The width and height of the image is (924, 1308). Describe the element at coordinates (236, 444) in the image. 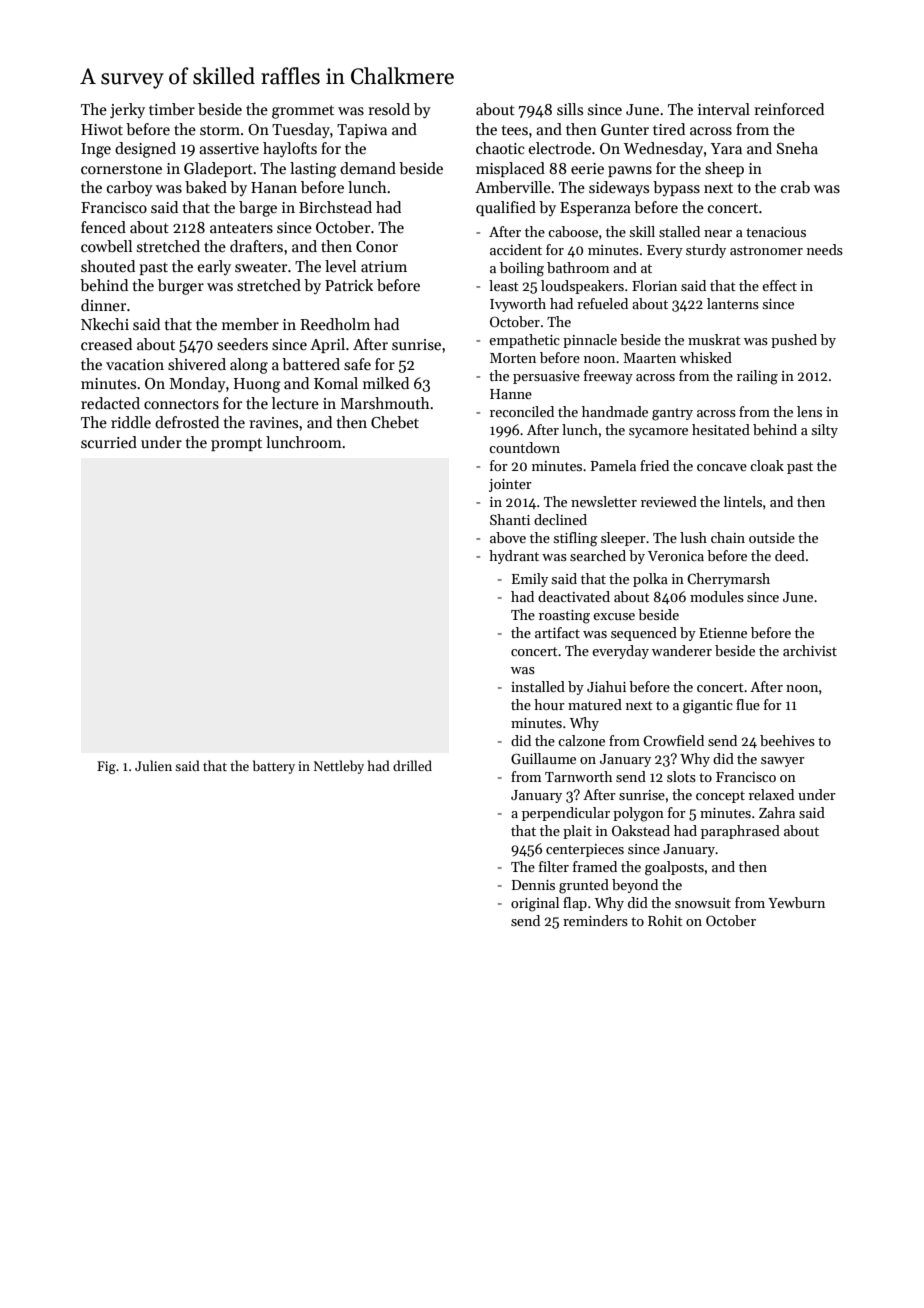

I see `prompt` at that location.
